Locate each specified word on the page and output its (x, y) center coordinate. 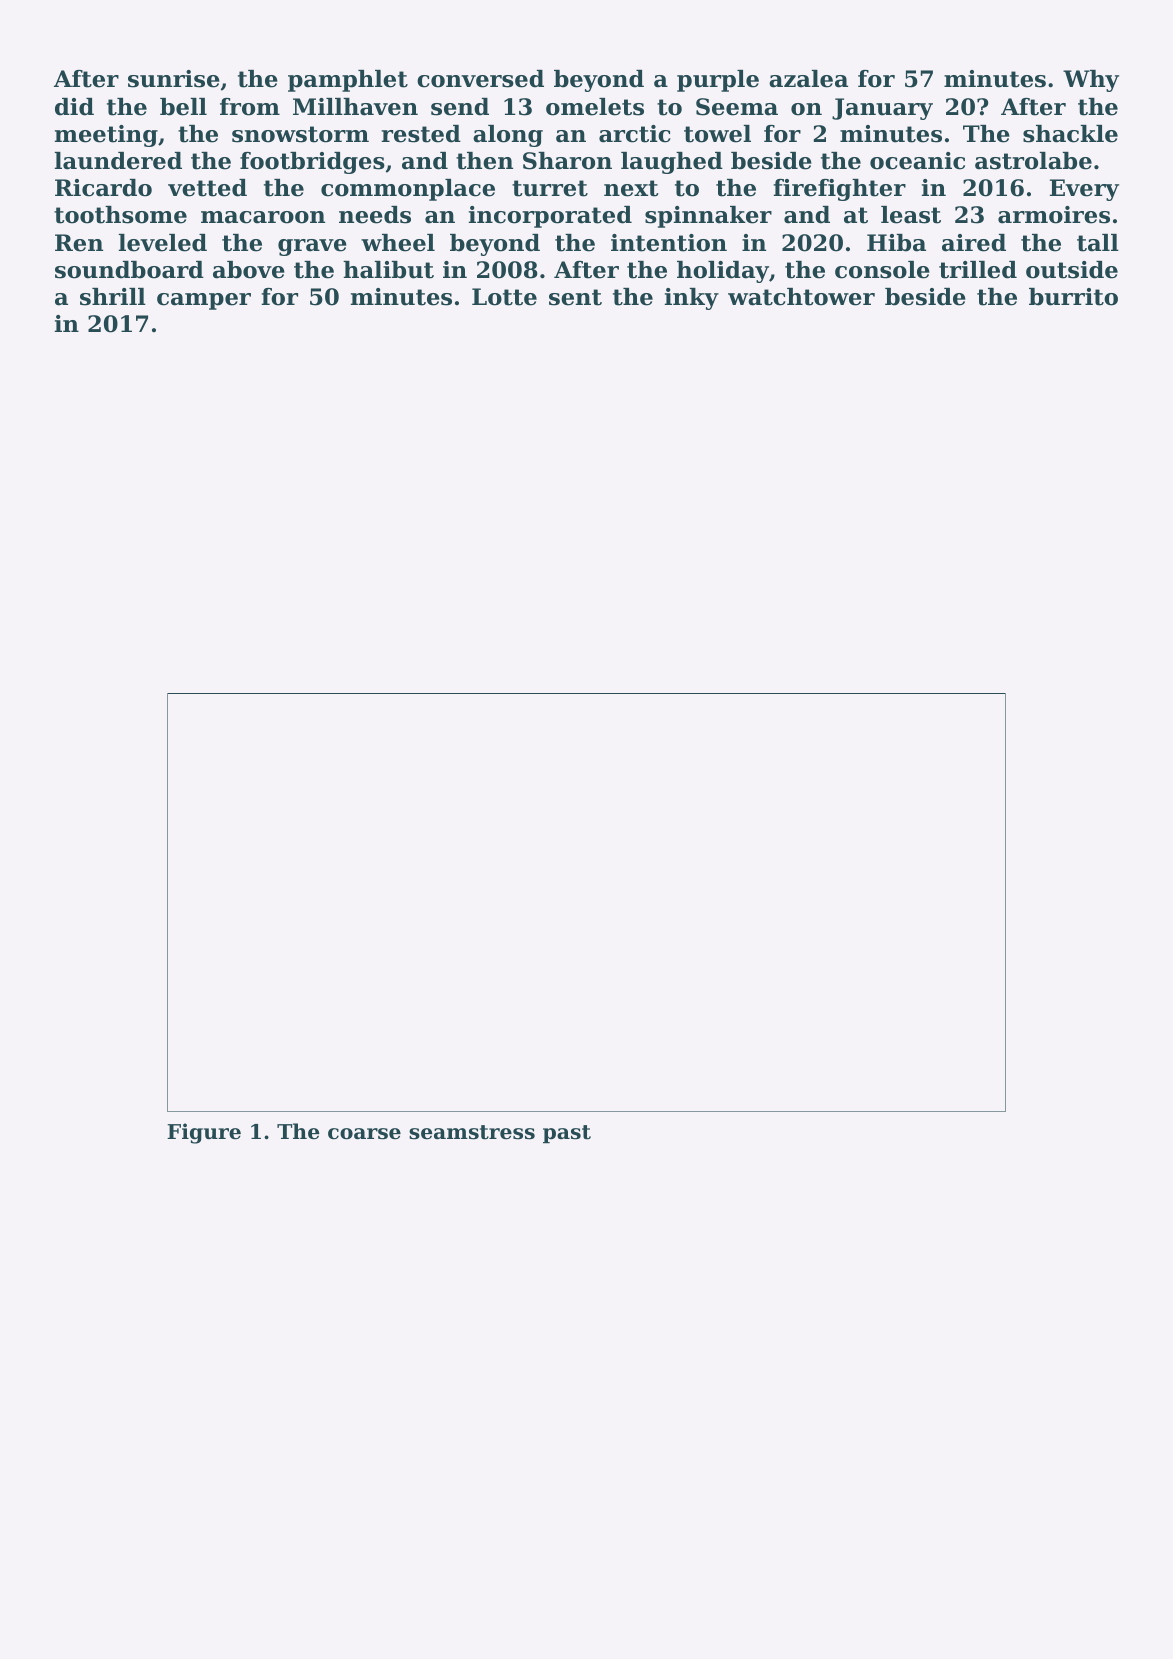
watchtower (801, 297)
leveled (163, 243)
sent (575, 297)
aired (974, 243)
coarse (364, 1134)
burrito (1073, 297)
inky (692, 299)
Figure (204, 1133)
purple (718, 81)
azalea (808, 79)
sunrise (174, 79)
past (567, 1134)
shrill (113, 297)
